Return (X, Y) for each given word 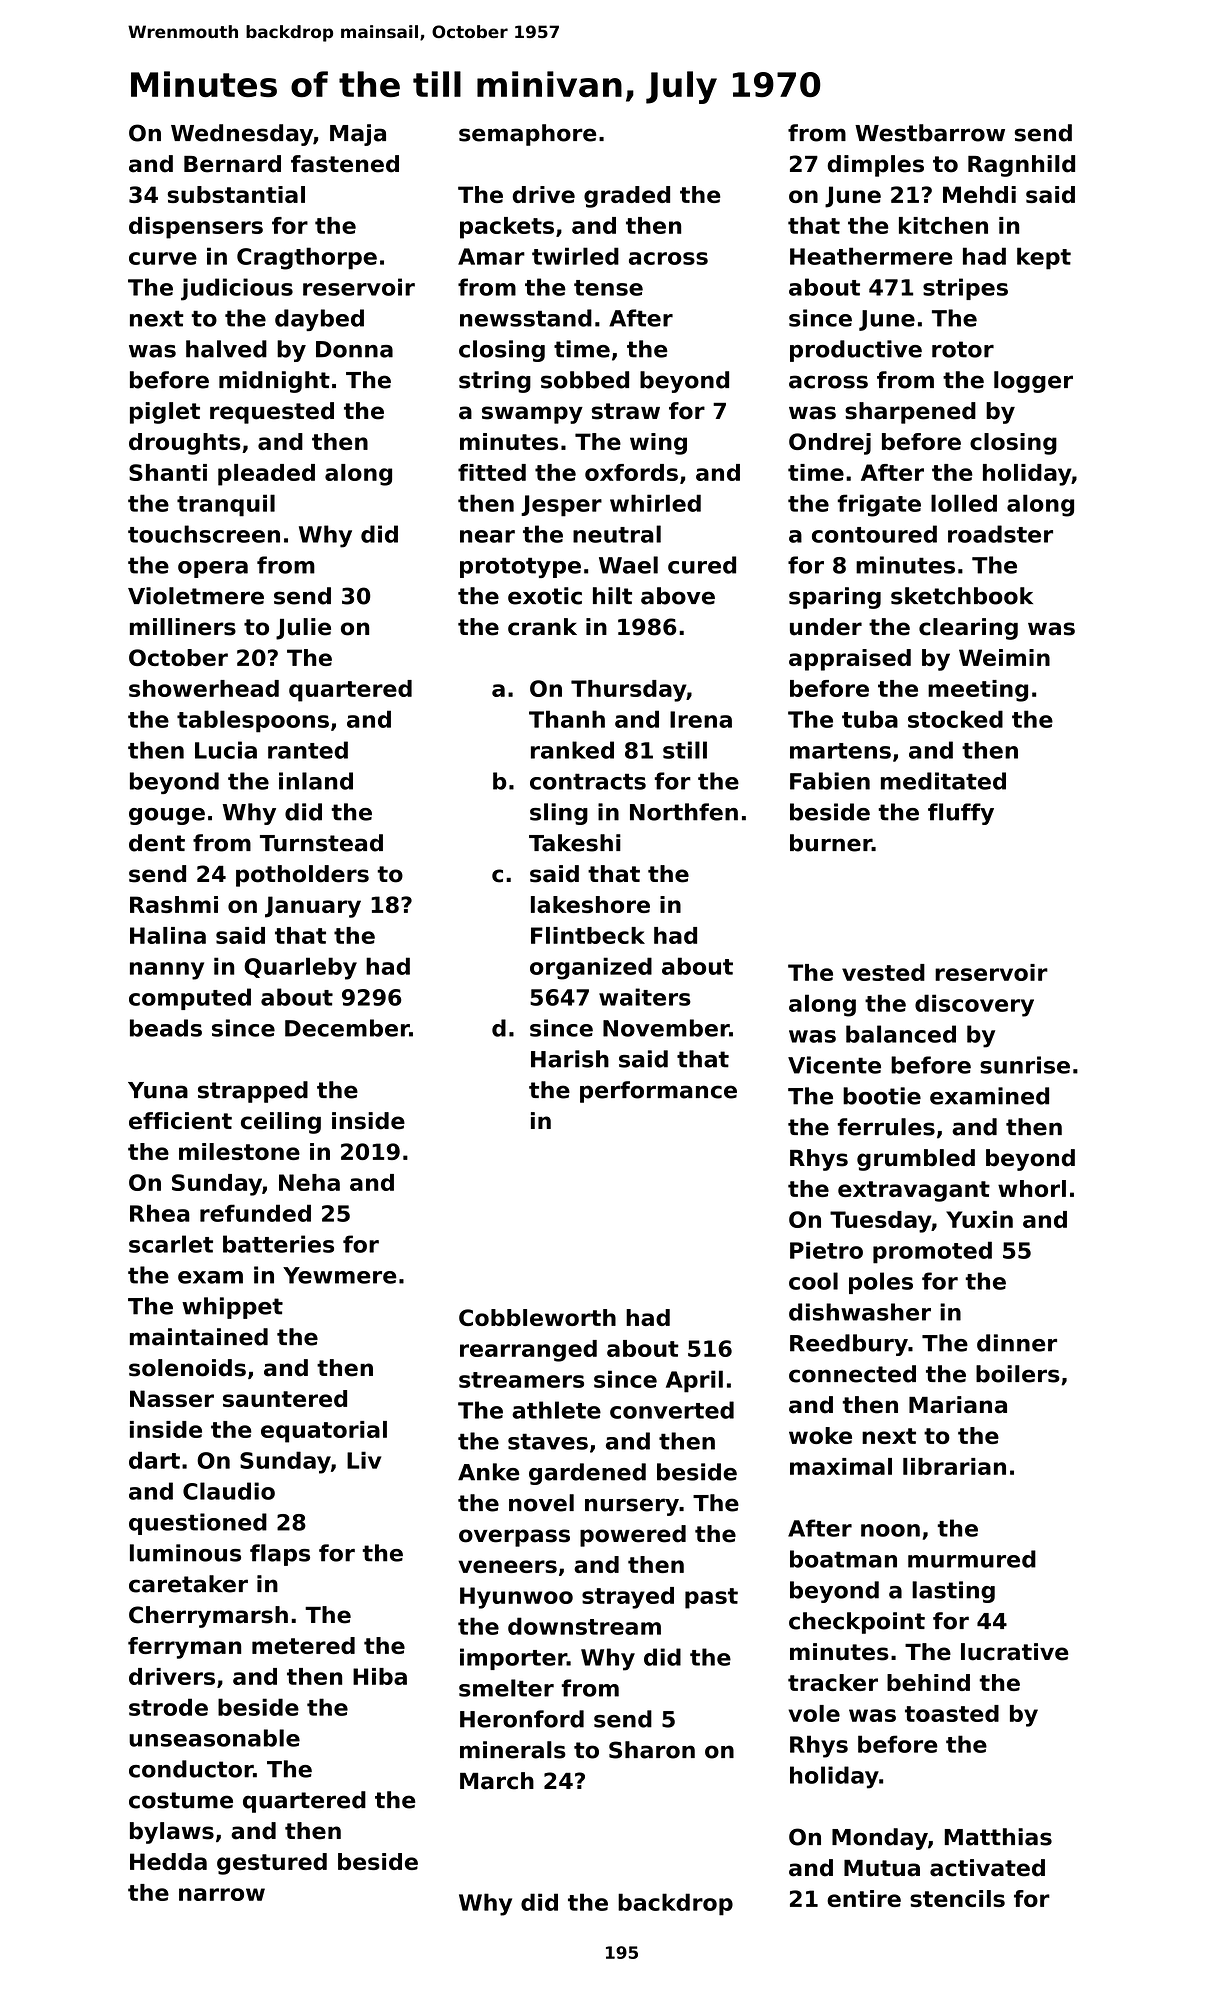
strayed (628, 1598)
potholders (302, 876)
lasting (953, 1592)
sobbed (585, 380)
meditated (943, 781)
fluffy (961, 814)
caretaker (188, 1584)
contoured (874, 534)
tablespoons (253, 721)
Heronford (522, 1719)
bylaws (172, 1833)
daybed (319, 320)
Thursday (628, 691)
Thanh (567, 719)
